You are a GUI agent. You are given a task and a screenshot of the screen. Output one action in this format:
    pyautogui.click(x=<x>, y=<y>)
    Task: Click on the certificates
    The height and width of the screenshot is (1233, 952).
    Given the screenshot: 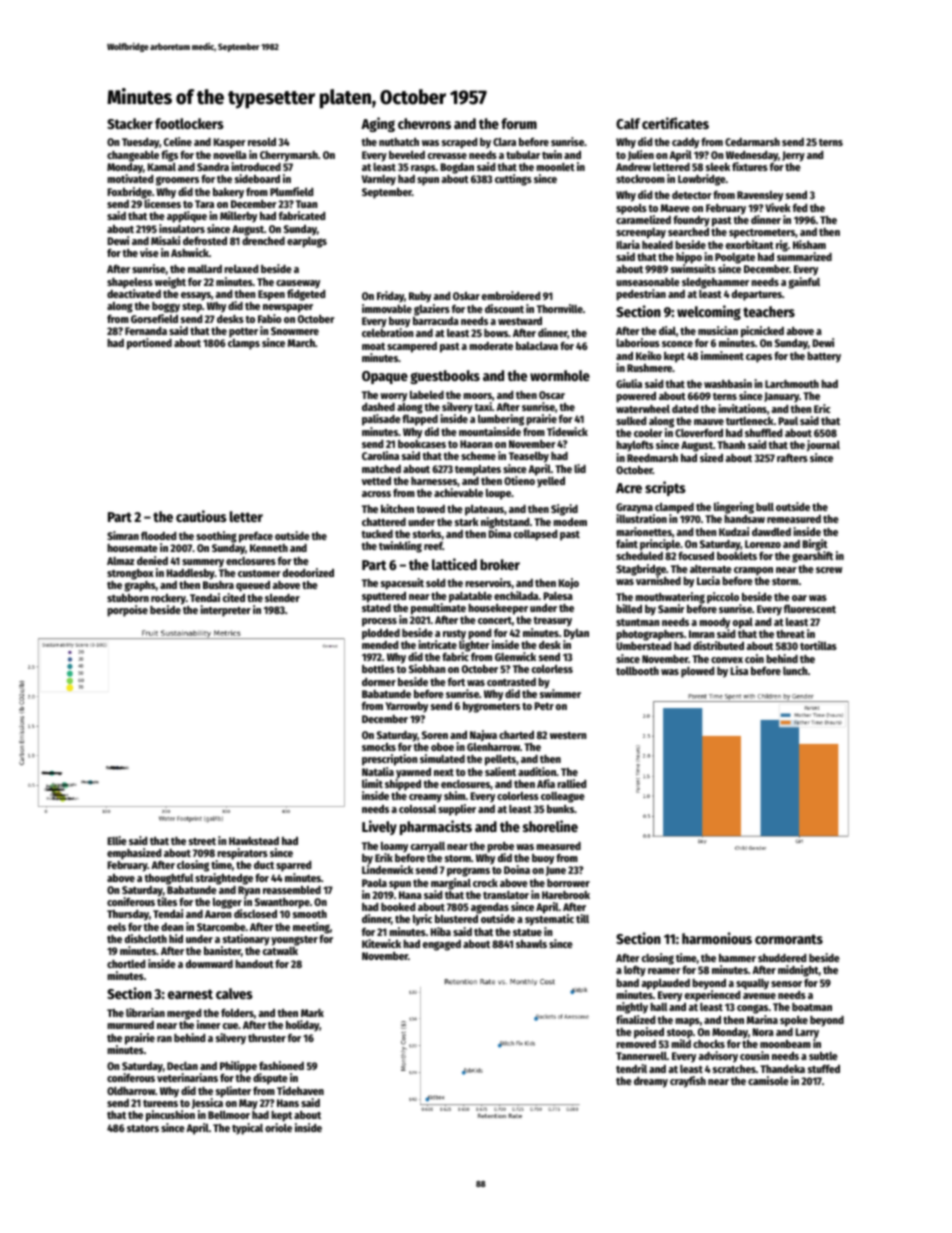 What is the action you would take?
    pyautogui.click(x=675, y=123)
